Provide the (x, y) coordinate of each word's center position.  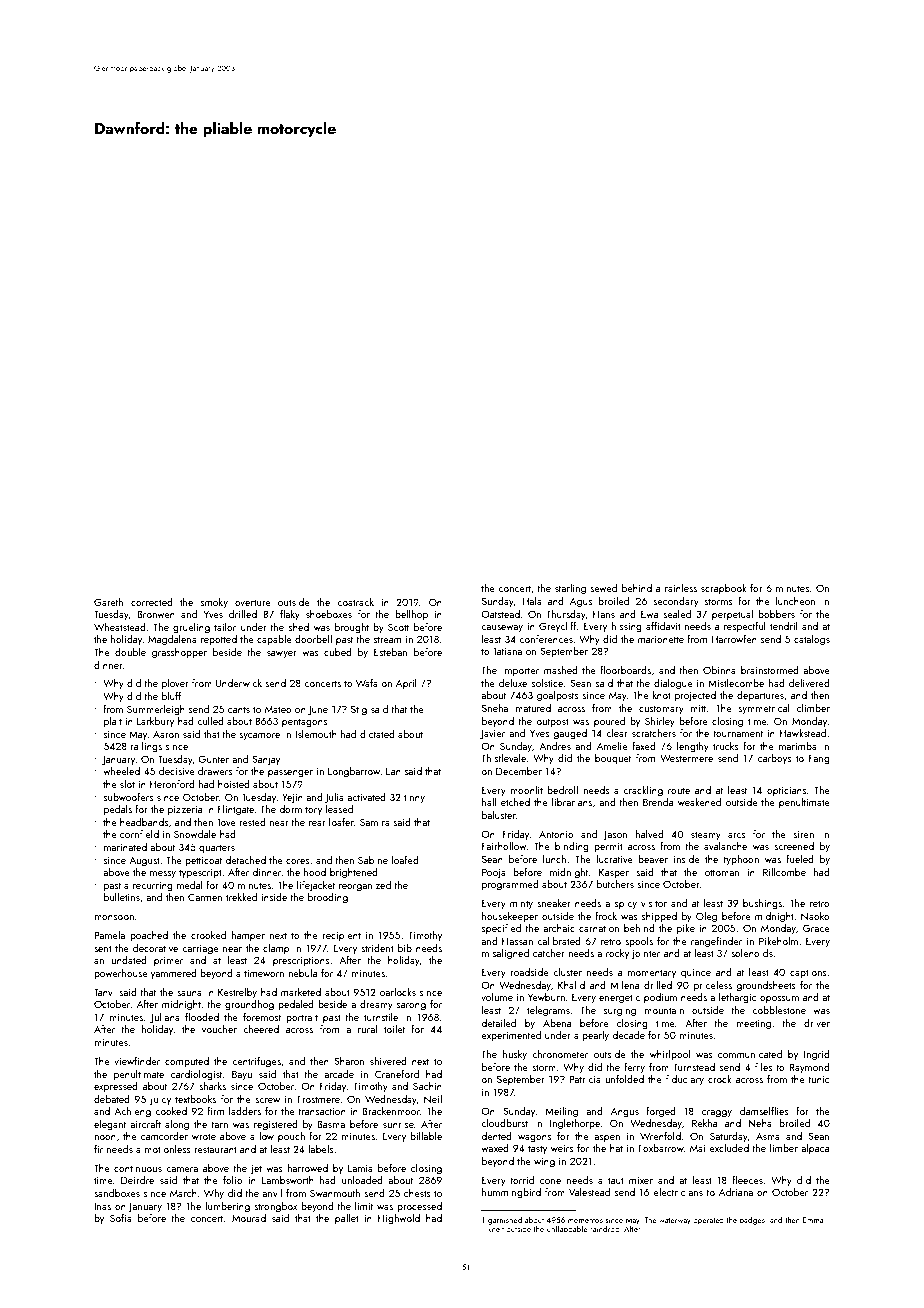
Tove (226, 822)
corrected (152, 602)
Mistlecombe (736, 683)
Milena (624, 985)
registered (276, 1125)
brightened (354, 873)
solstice (547, 683)
